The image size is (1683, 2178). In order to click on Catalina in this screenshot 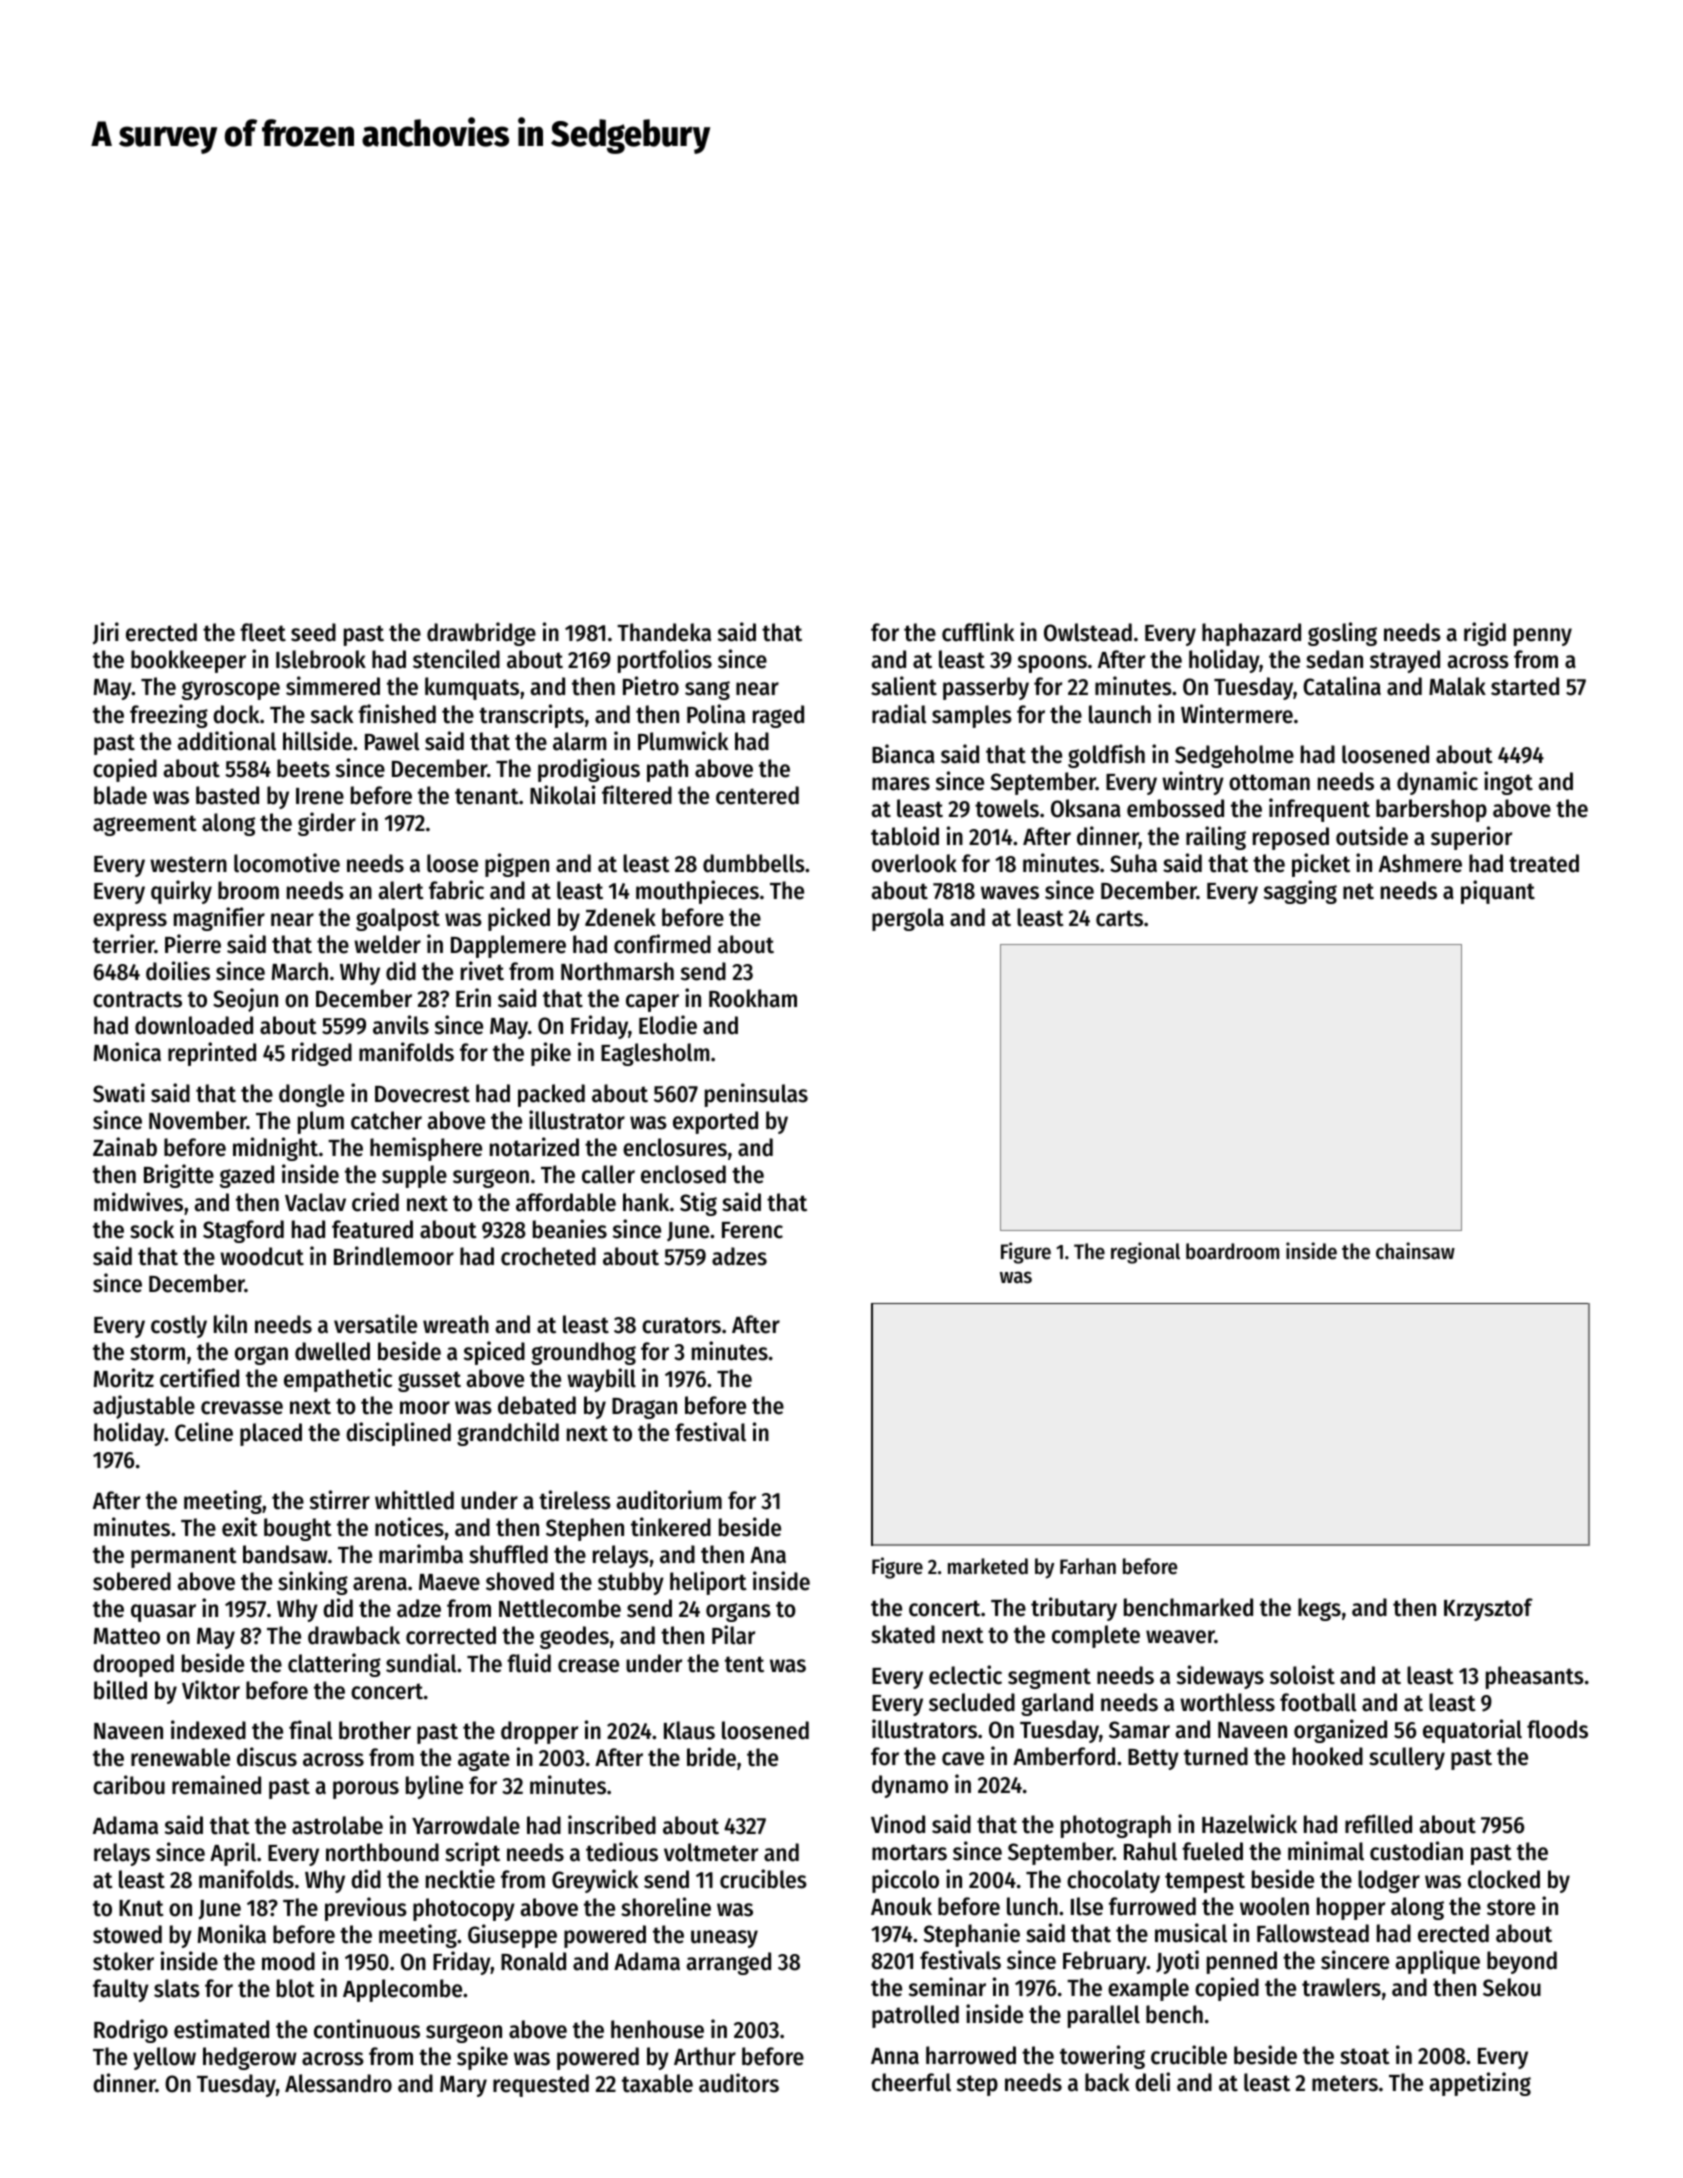, I will do `click(1342, 686)`.
